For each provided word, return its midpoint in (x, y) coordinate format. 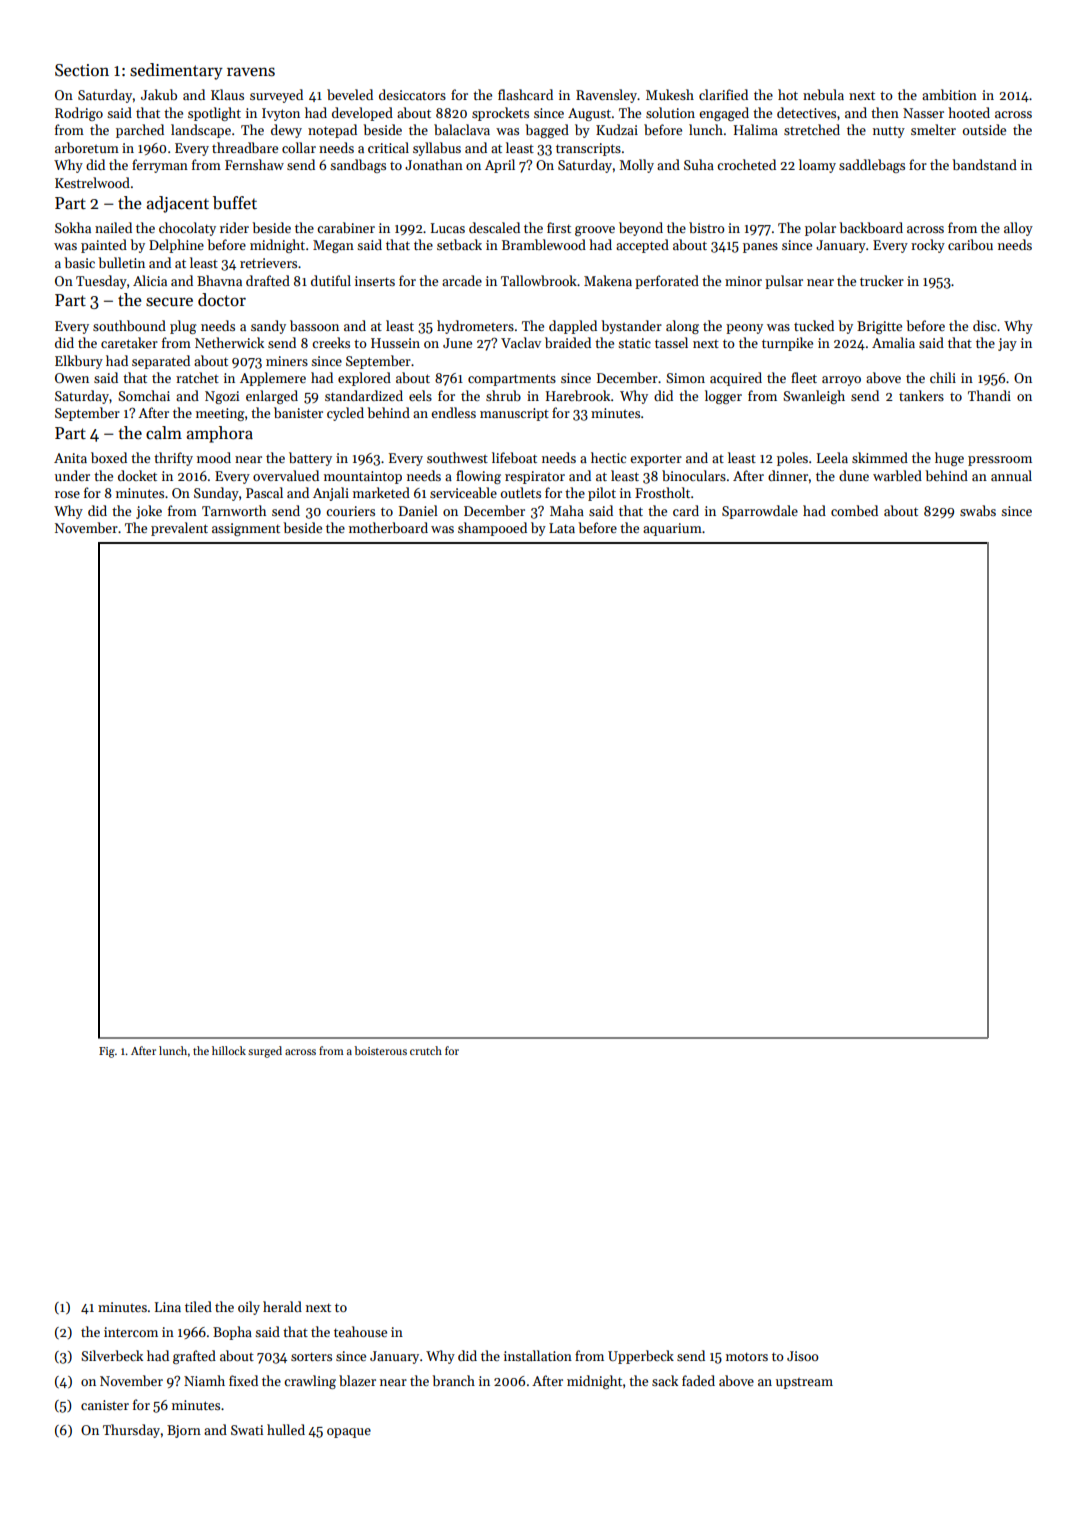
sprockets (500, 114)
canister (105, 1405)
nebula (823, 94)
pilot (602, 494)
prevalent (179, 529)
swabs (978, 510)
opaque (349, 1433)
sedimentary (176, 71)
